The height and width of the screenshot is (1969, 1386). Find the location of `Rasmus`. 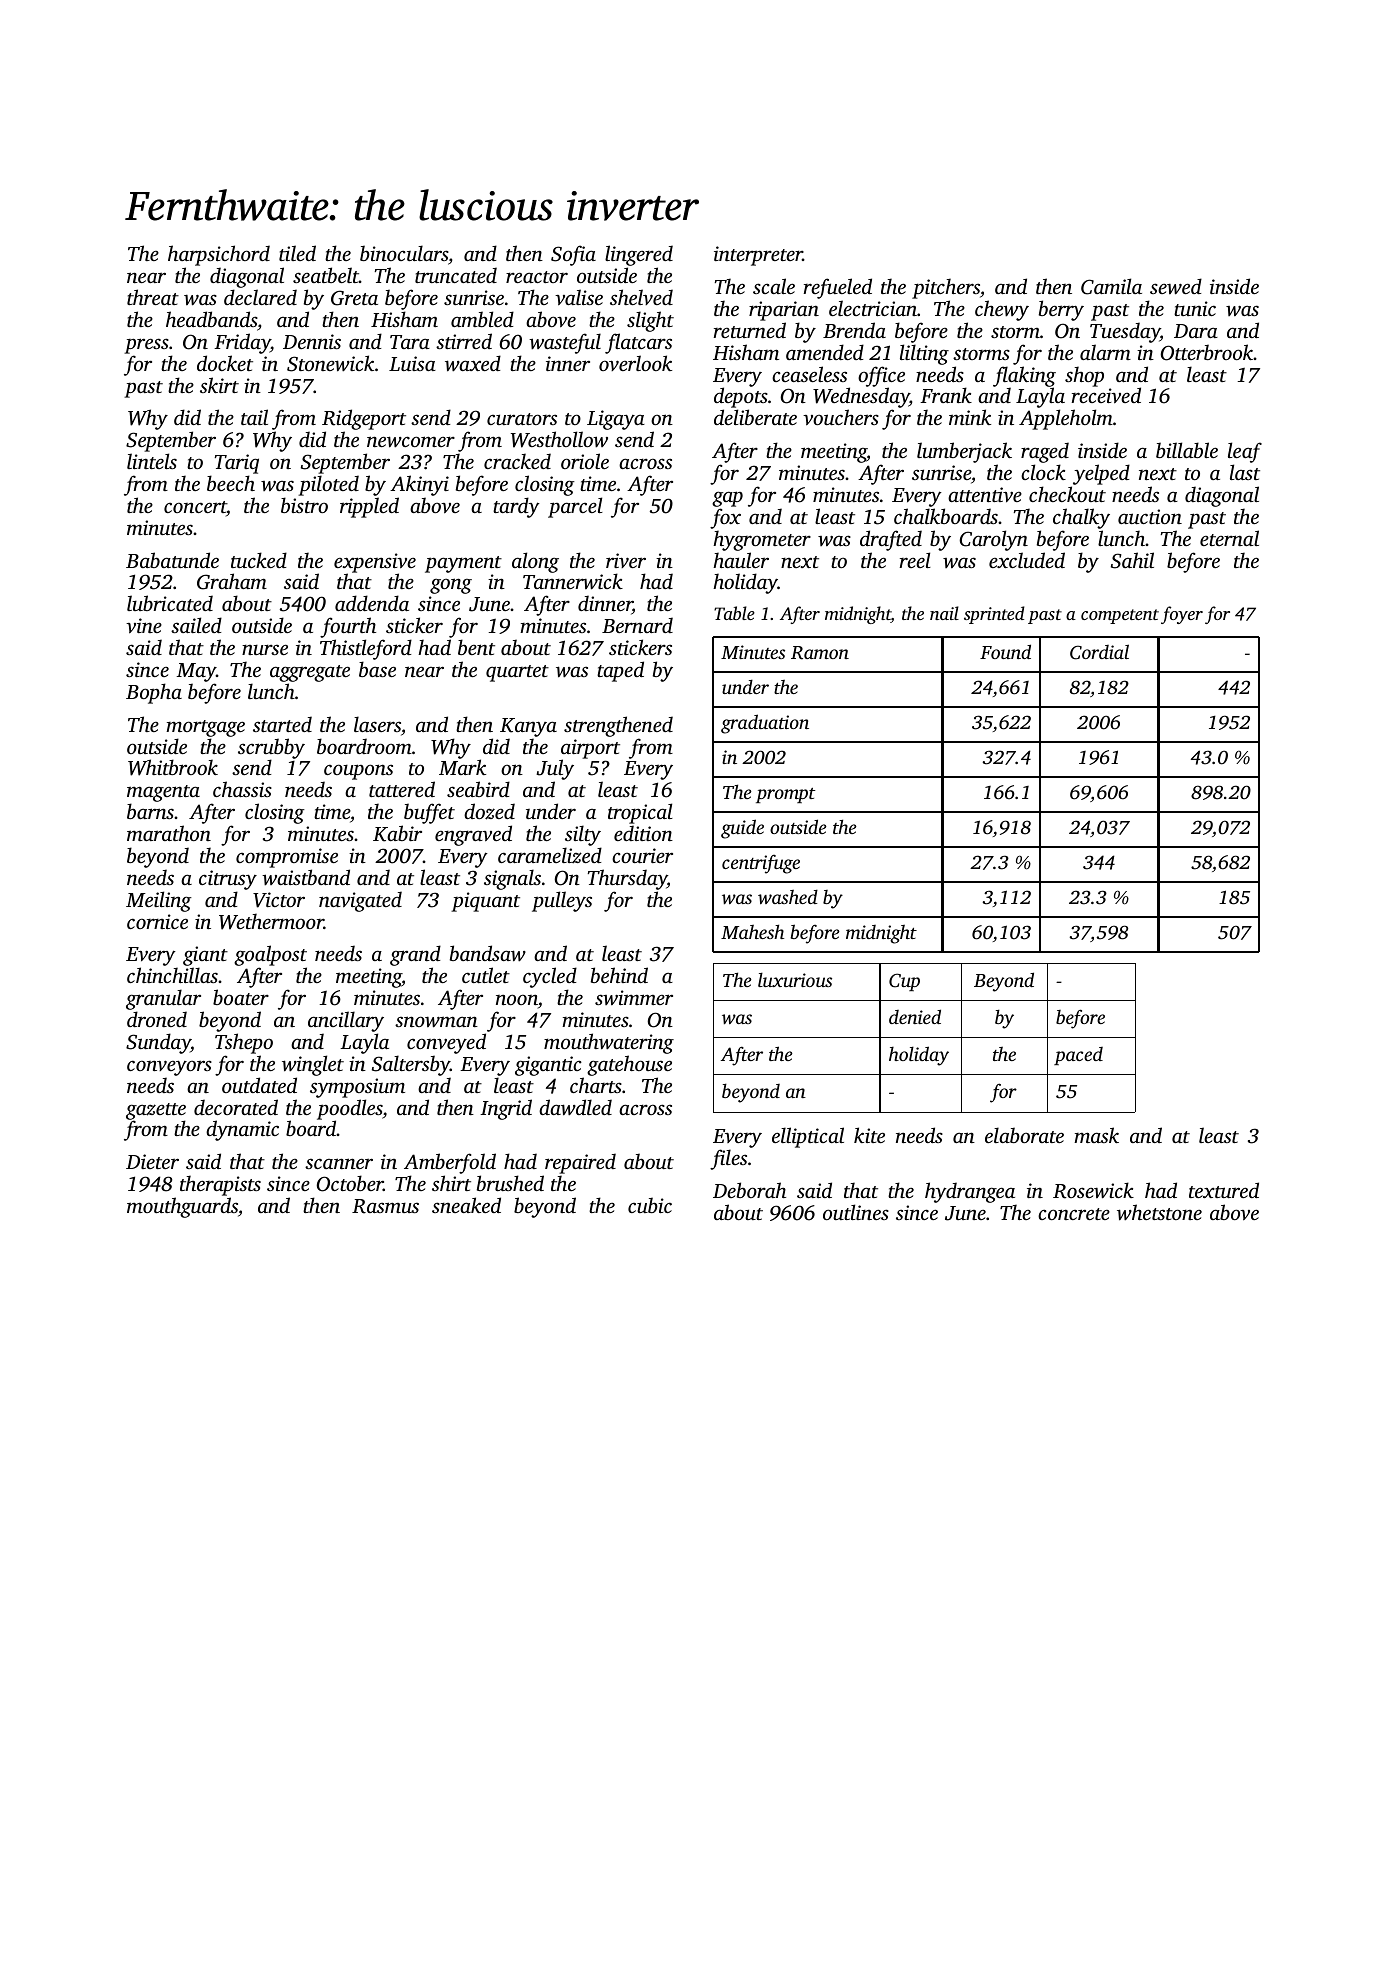

Rasmus is located at coordinates (385, 1206).
